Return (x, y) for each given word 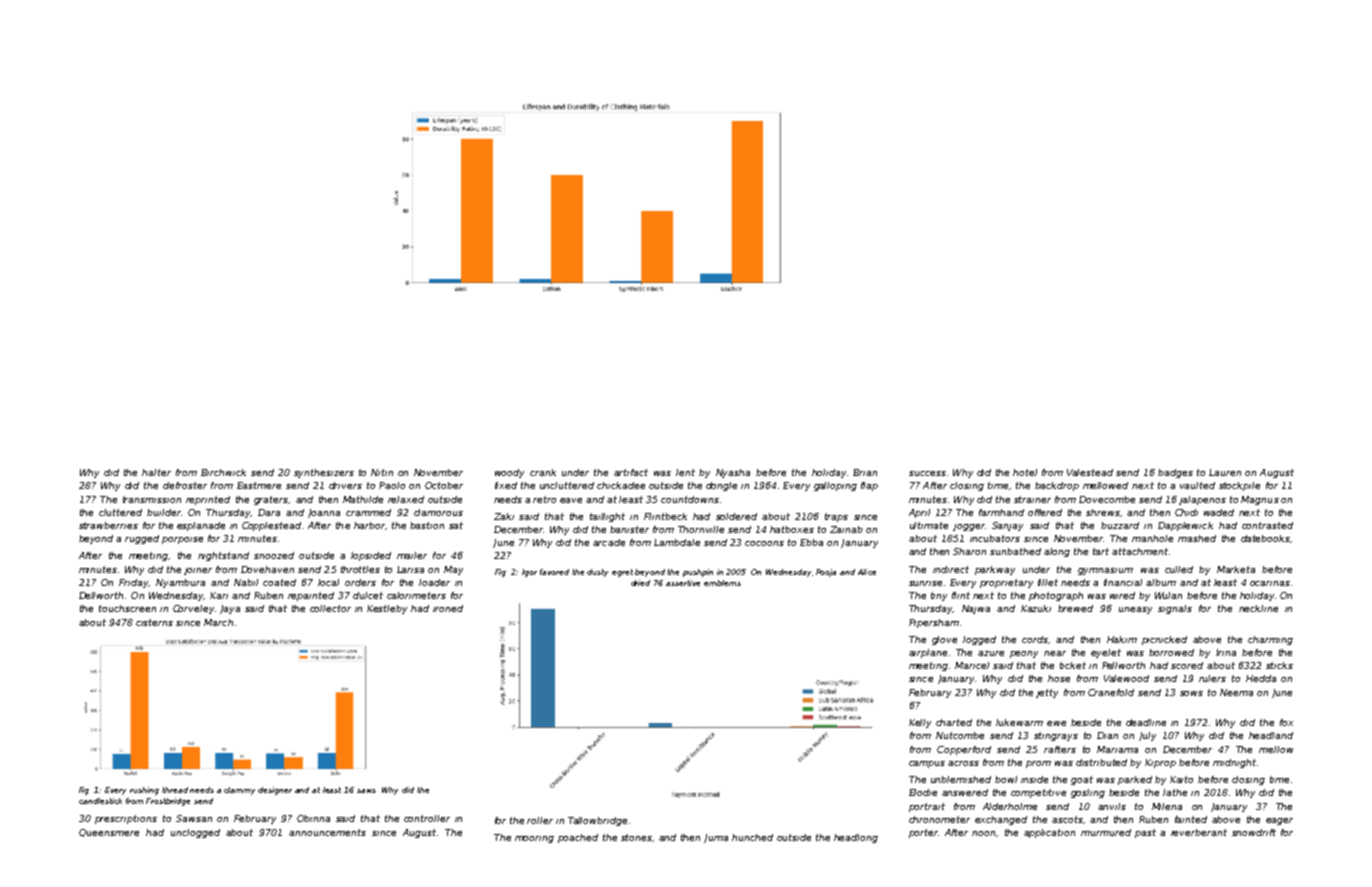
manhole (1152, 538)
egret (622, 573)
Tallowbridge (597, 821)
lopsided (371, 556)
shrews (1103, 512)
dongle (721, 486)
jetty (1047, 693)
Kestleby (387, 609)
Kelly (920, 723)
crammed (368, 512)
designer (275, 791)
